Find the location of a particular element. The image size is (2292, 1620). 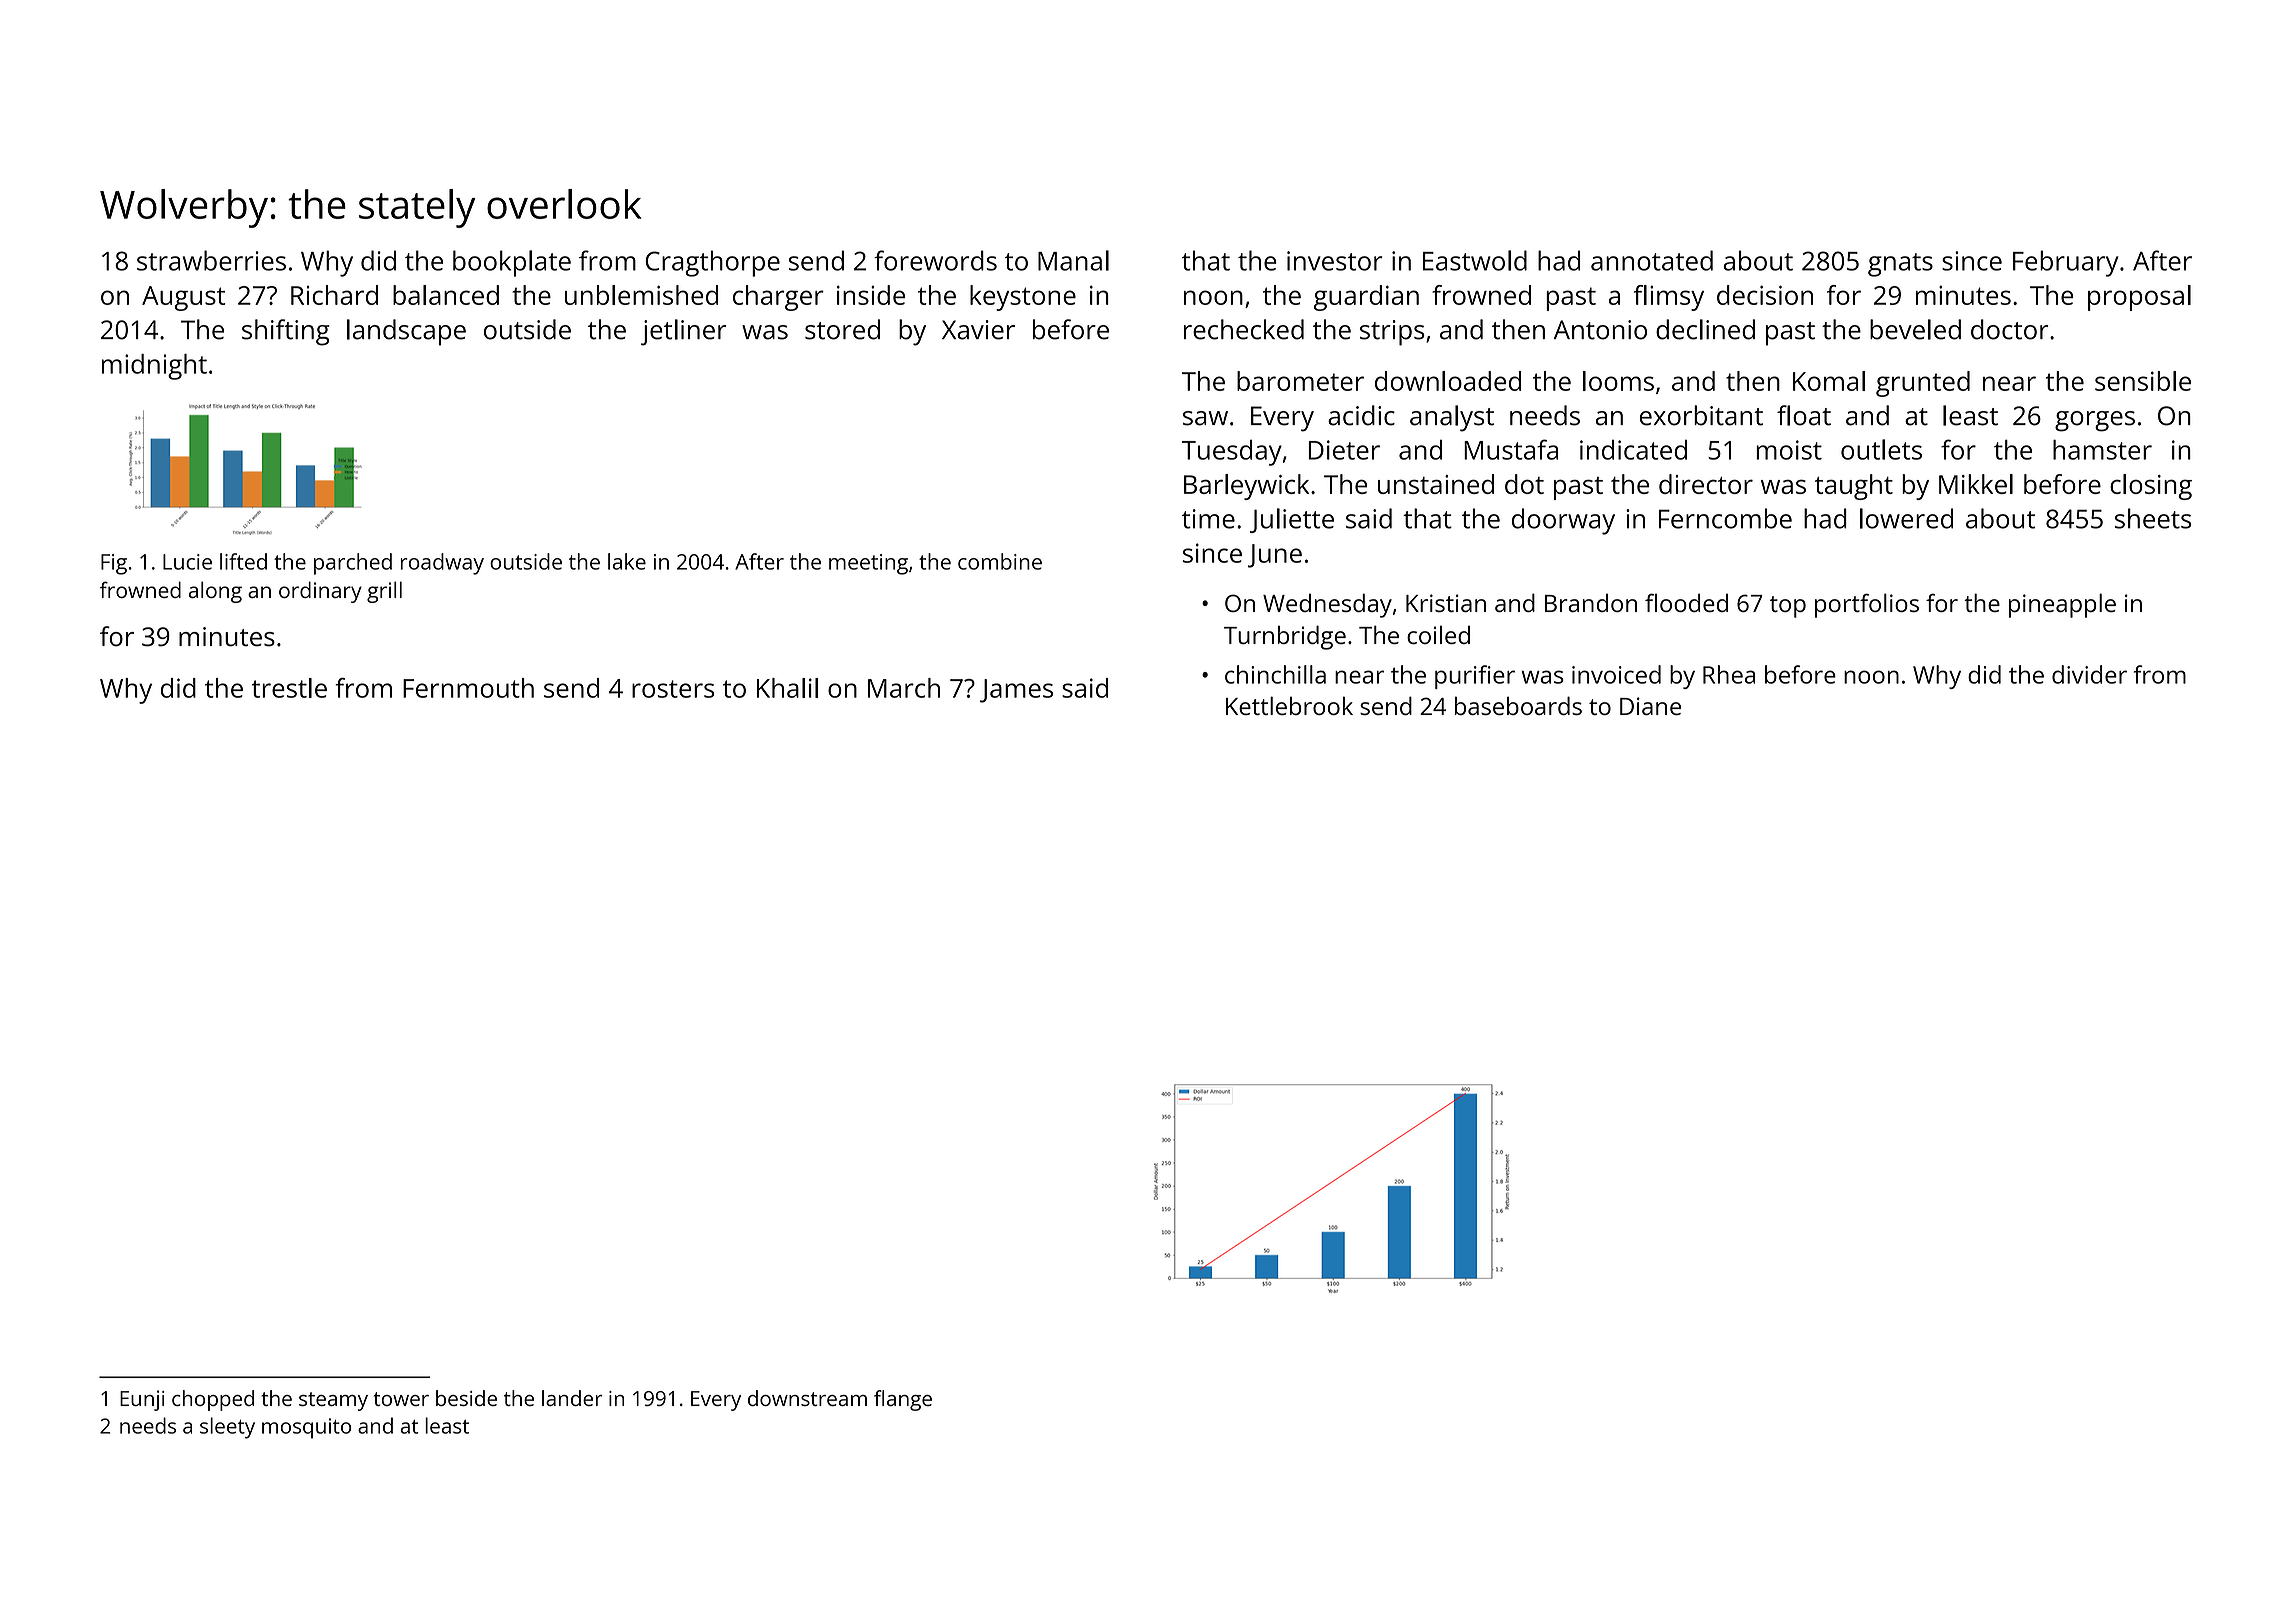

Diane is located at coordinates (1650, 706).
